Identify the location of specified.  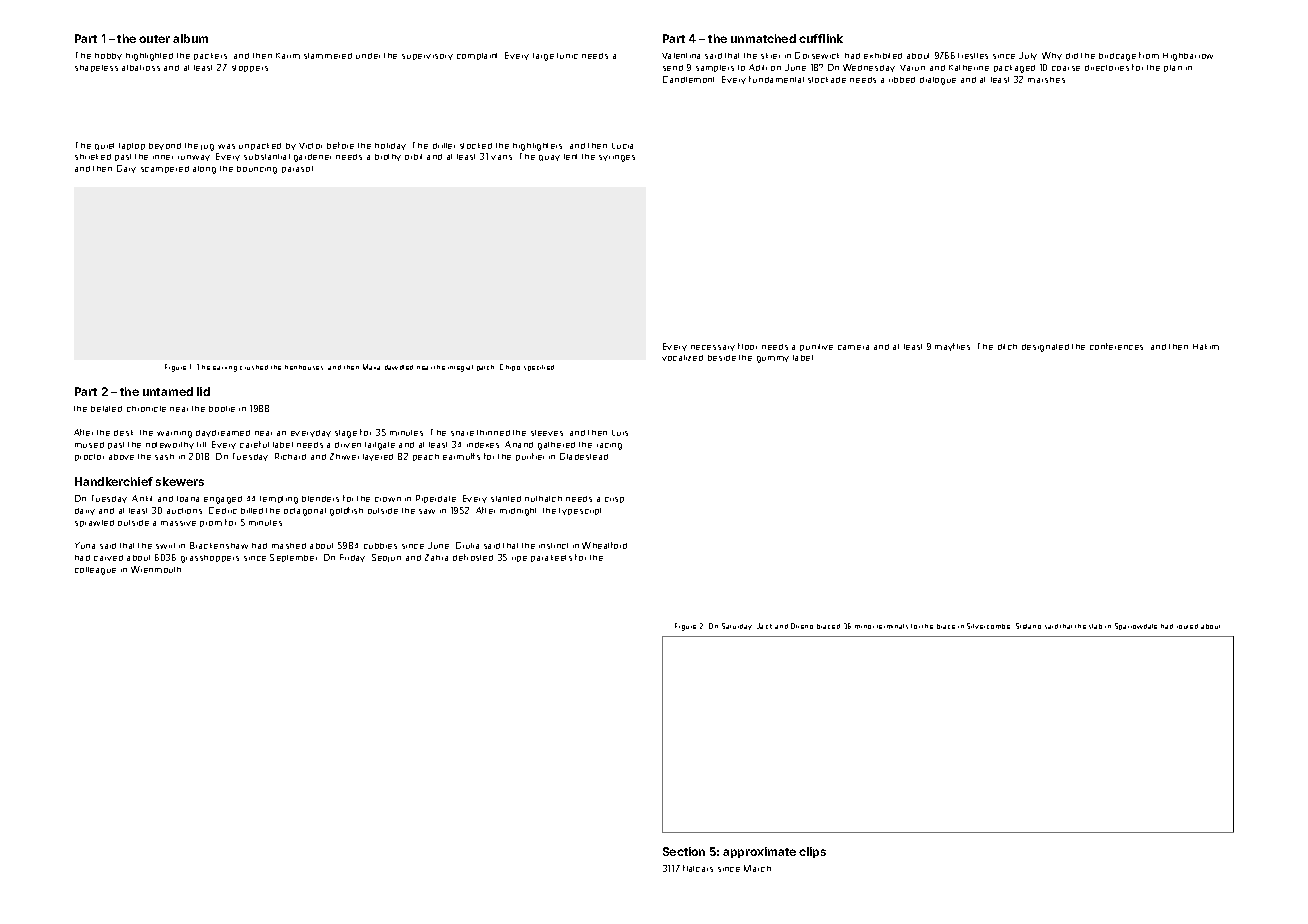
(539, 368).
